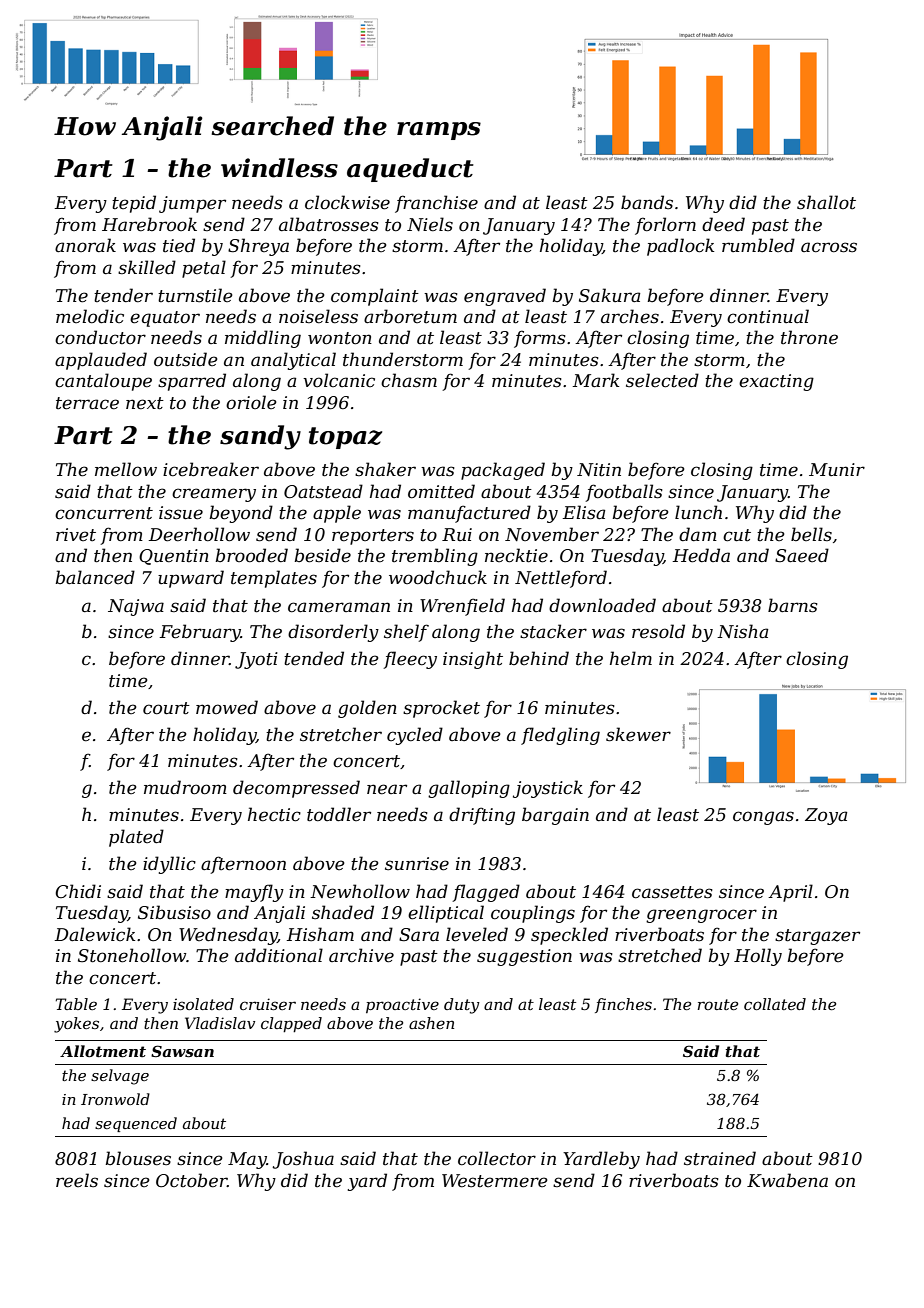 The image size is (924, 1308). I want to click on Sara, so click(419, 934).
